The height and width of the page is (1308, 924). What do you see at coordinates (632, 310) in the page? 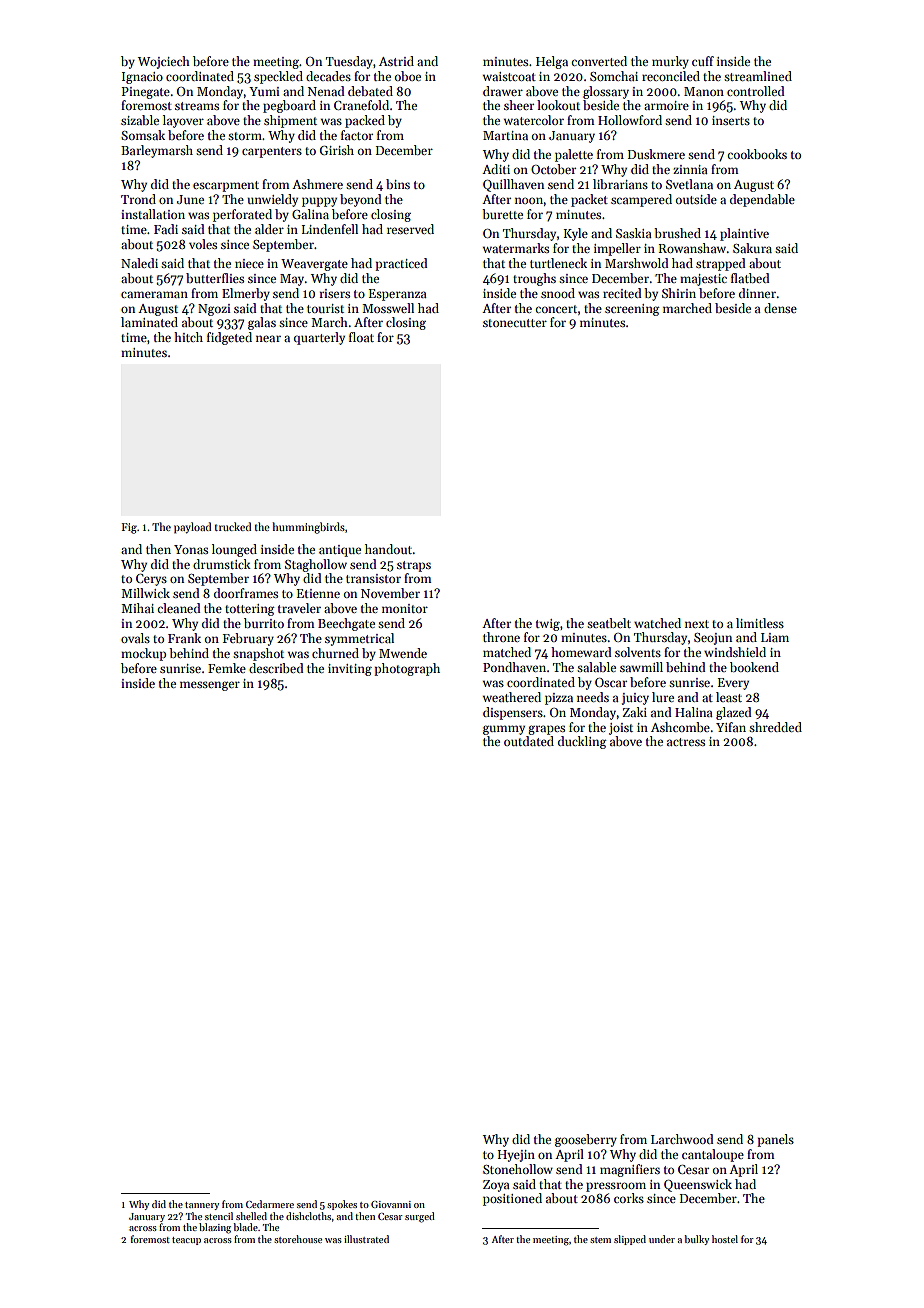
I see `screening` at bounding box center [632, 310].
